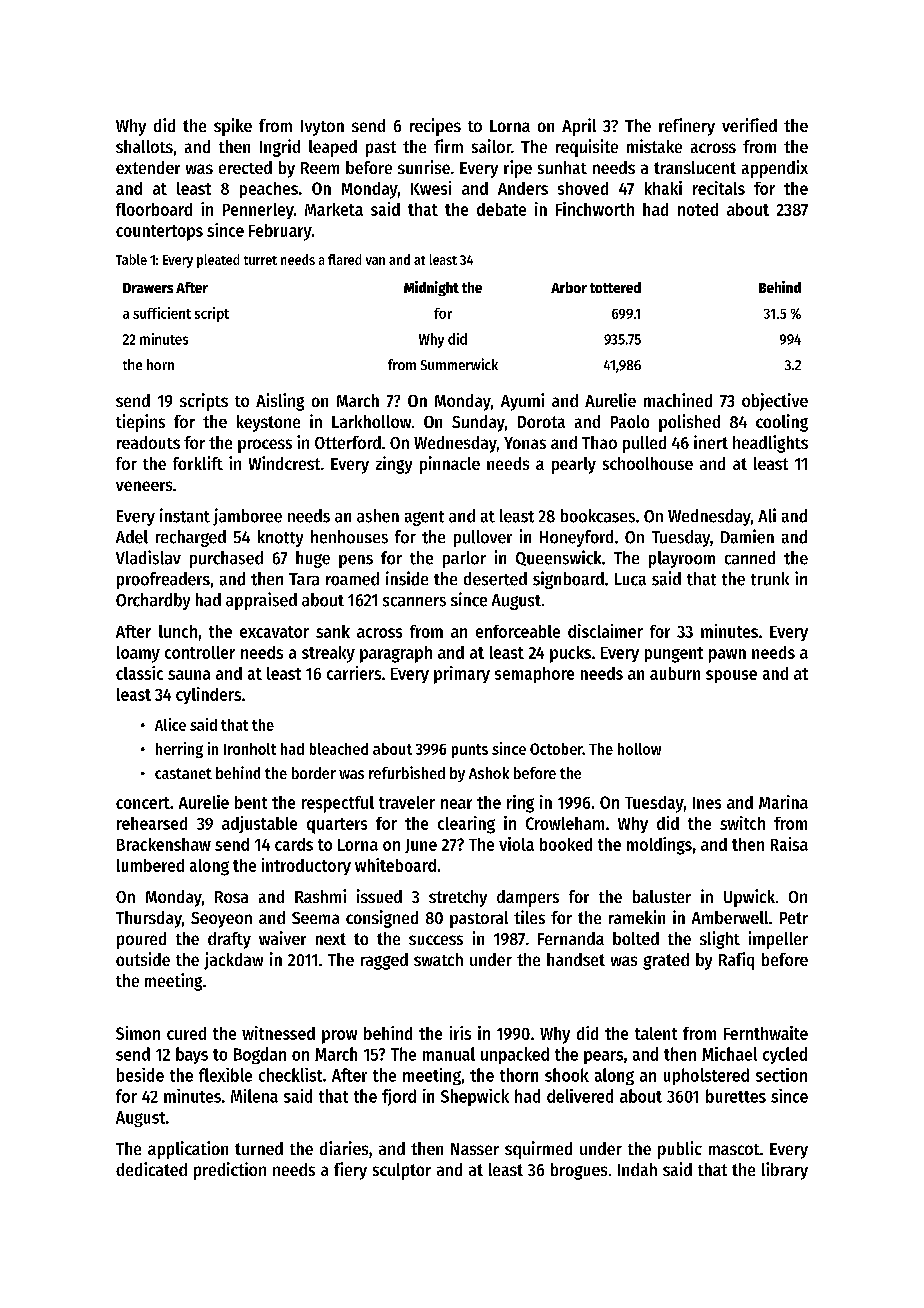 The width and height of the page is (924, 1308). What do you see at coordinates (569, 287) in the page?
I see `Arbor` at bounding box center [569, 287].
